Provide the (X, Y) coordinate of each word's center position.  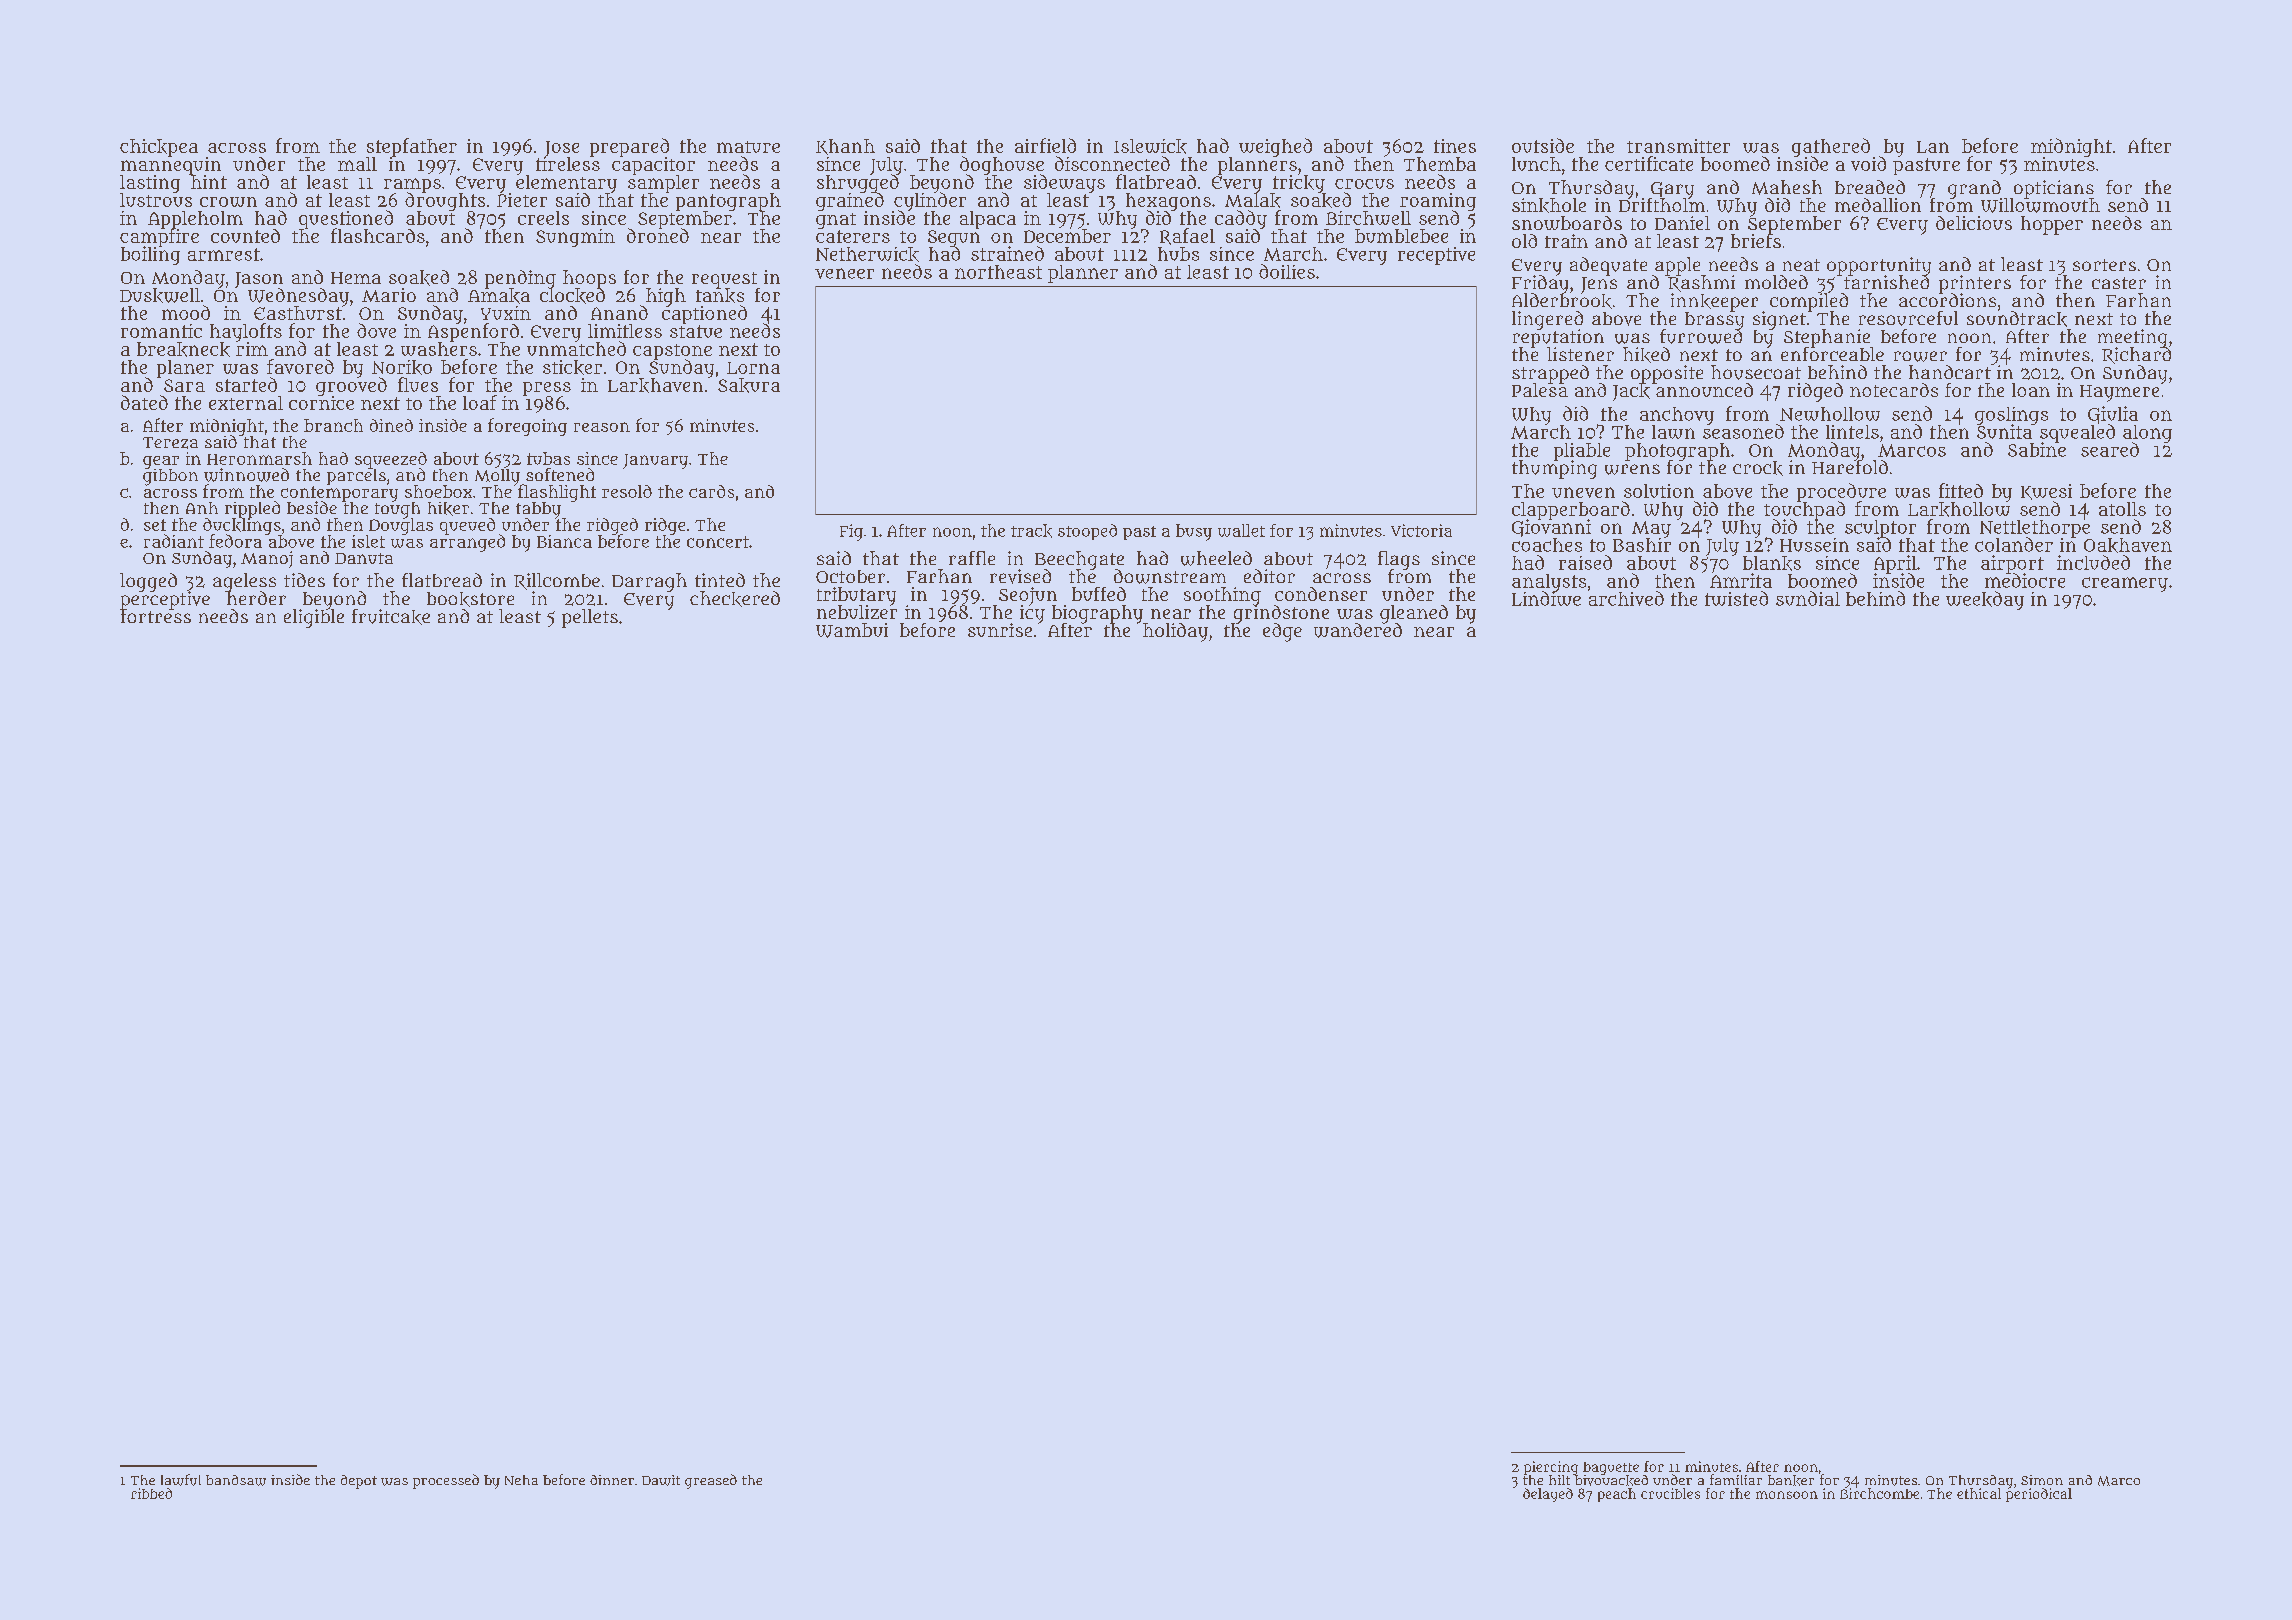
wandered (1358, 630)
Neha (521, 1480)
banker (1791, 1480)
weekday (1985, 600)
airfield (1045, 145)
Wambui (852, 630)
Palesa (1540, 390)
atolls (2122, 509)
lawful (181, 1480)
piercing (1551, 1468)
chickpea (159, 148)
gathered (1831, 147)
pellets (590, 618)
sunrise (1000, 630)
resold (627, 491)
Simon (2042, 1480)
